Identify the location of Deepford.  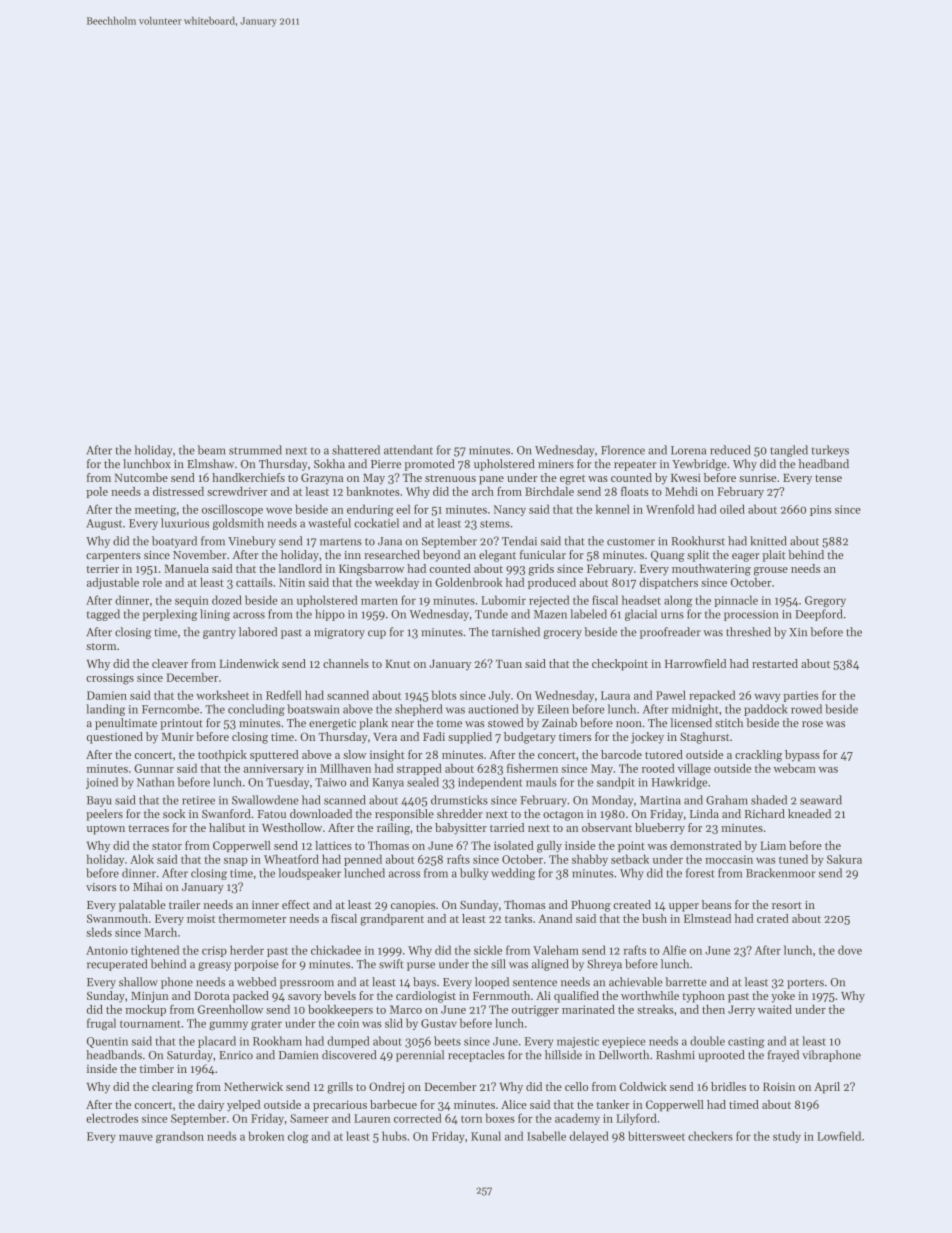
(819, 615).
